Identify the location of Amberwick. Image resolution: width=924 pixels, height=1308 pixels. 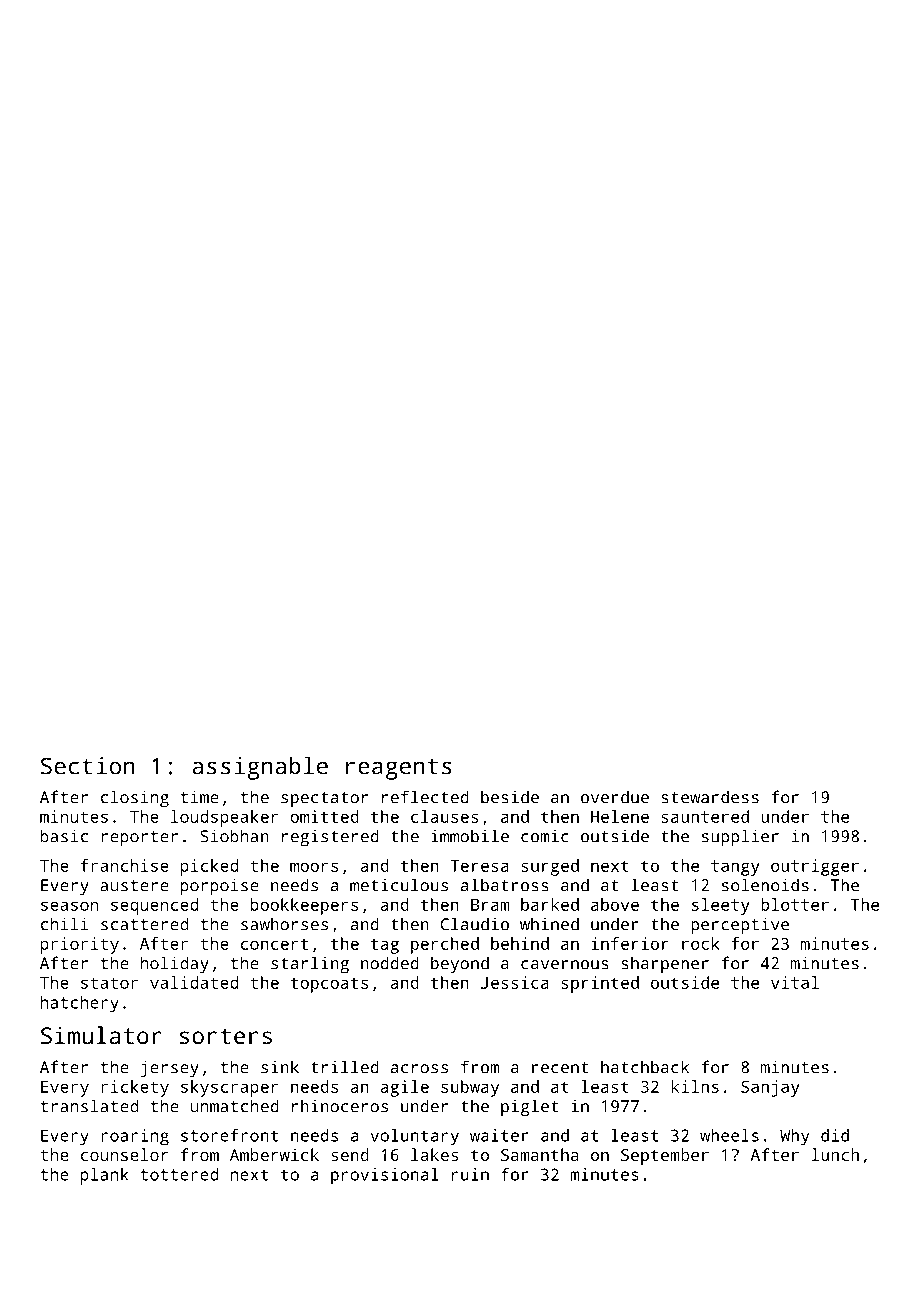
(274, 1154).
